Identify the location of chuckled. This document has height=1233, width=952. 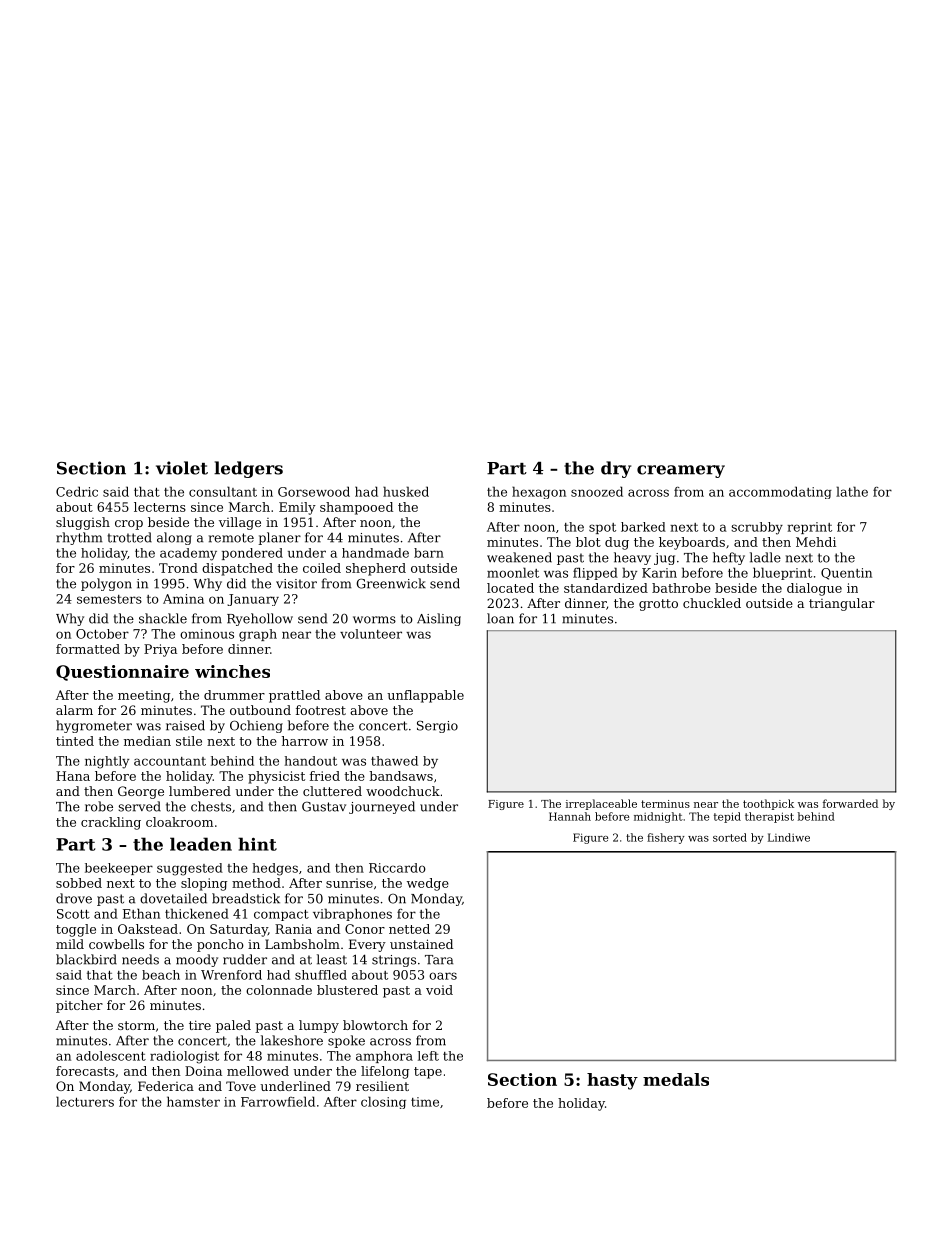
(712, 603).
